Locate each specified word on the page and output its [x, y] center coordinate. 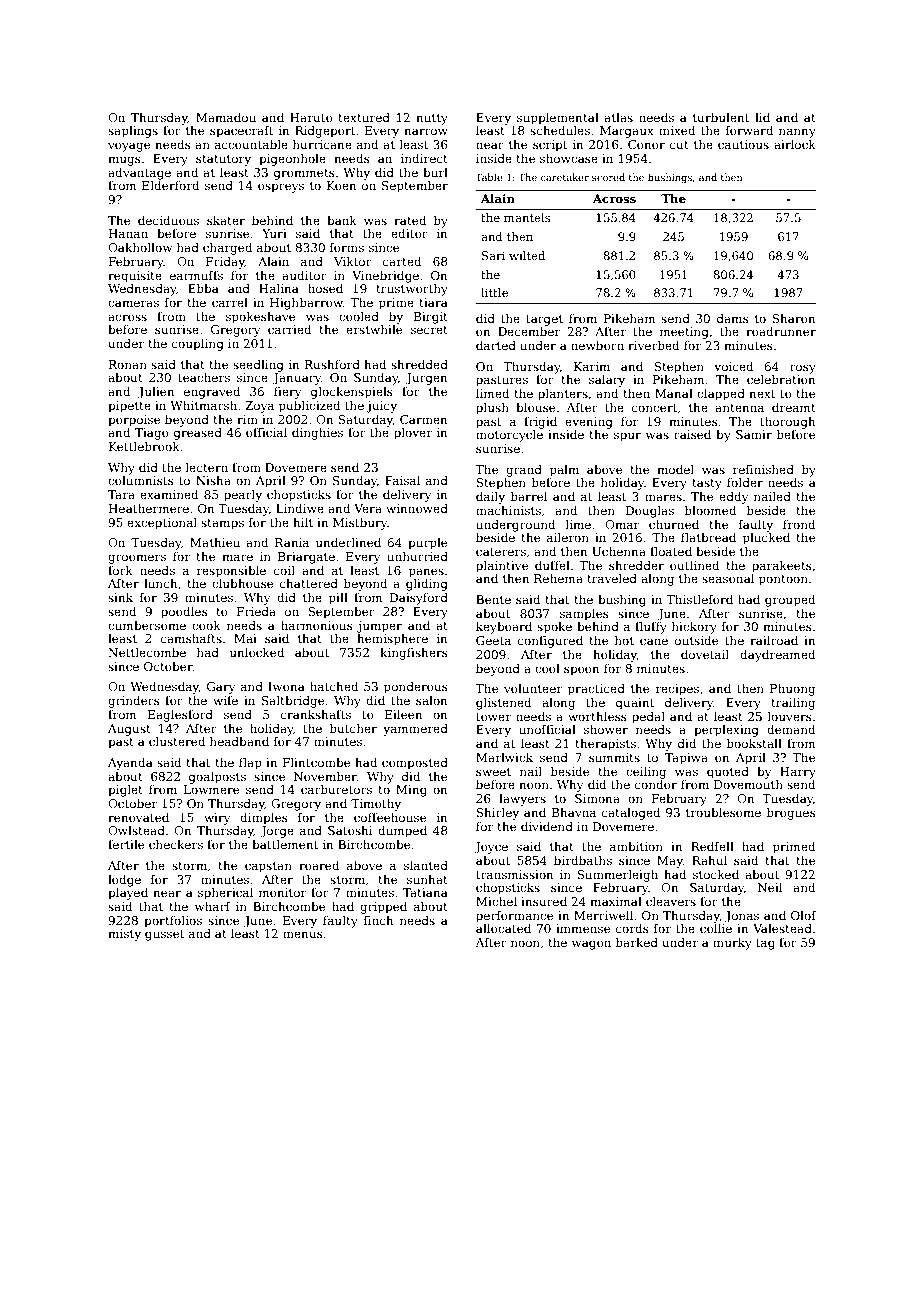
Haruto [311, 117]
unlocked [257, 652]
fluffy [651, 628]
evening [589, 423]
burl [435, 172]
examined [169, 494]
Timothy [376, 805]
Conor [646, 144]
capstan [268, 867]
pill [338, 599]
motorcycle [509, 436]
